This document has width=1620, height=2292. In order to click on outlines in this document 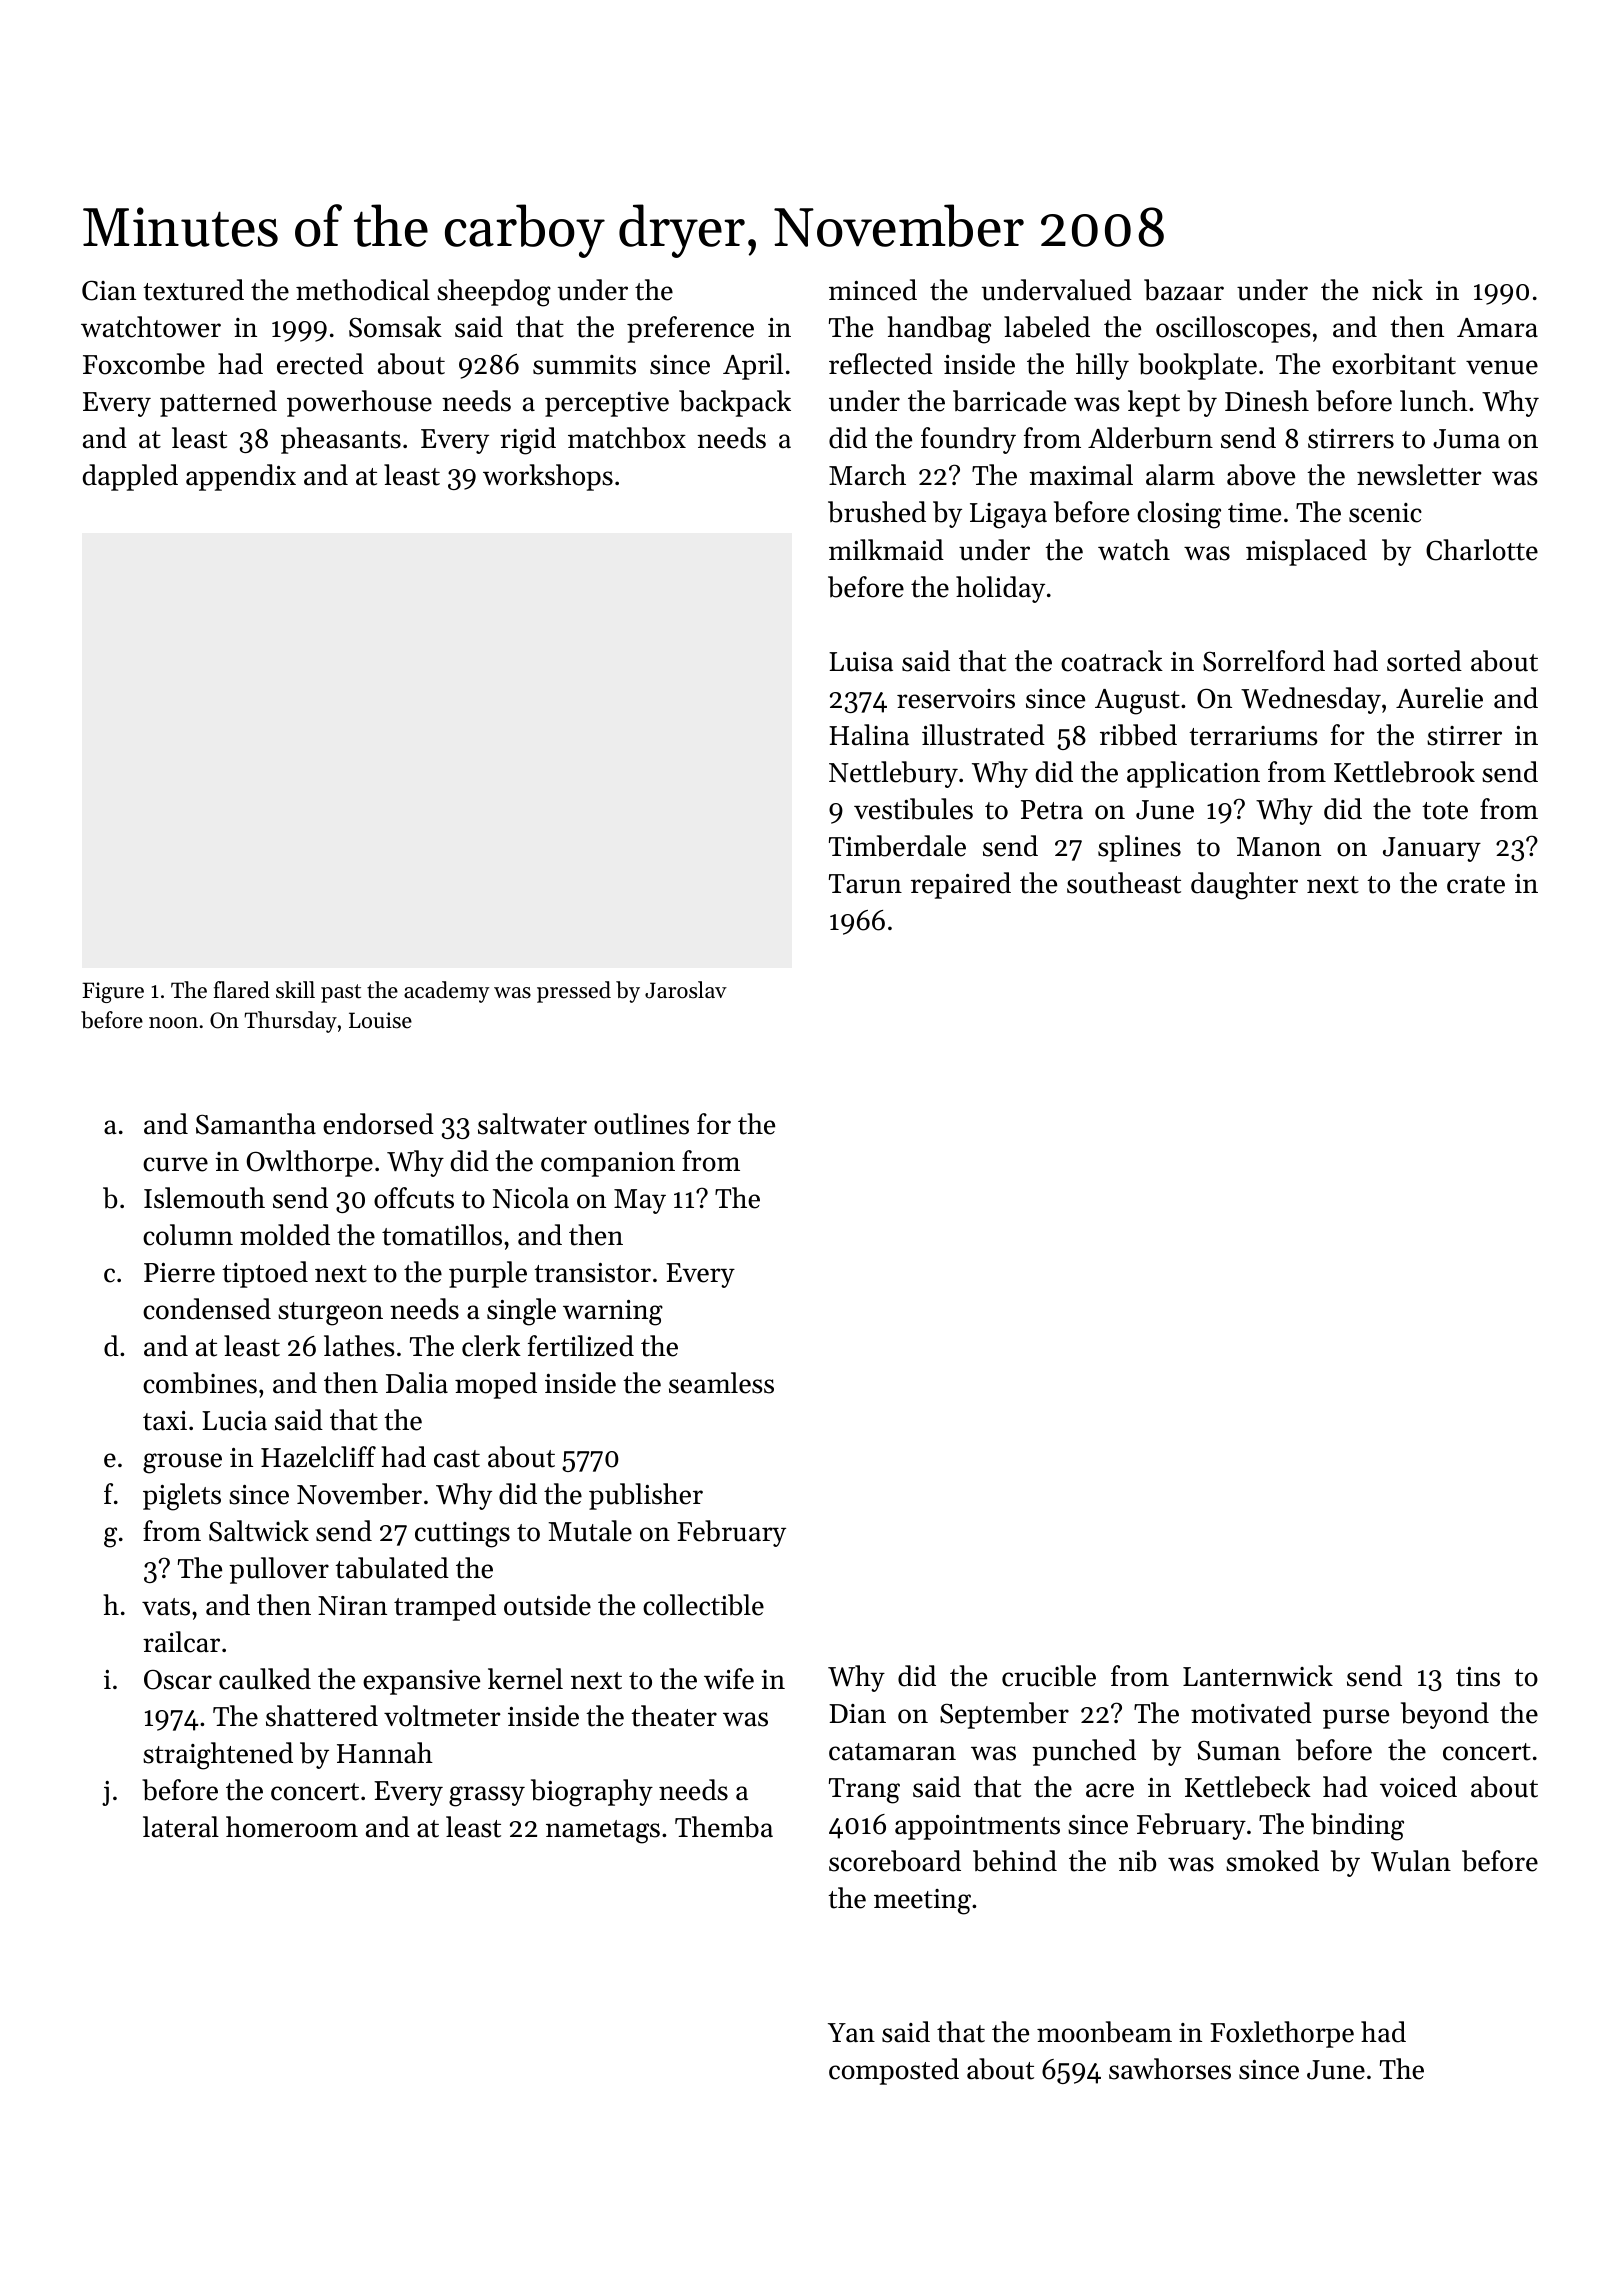, I will do `click(641, 1124)`.
